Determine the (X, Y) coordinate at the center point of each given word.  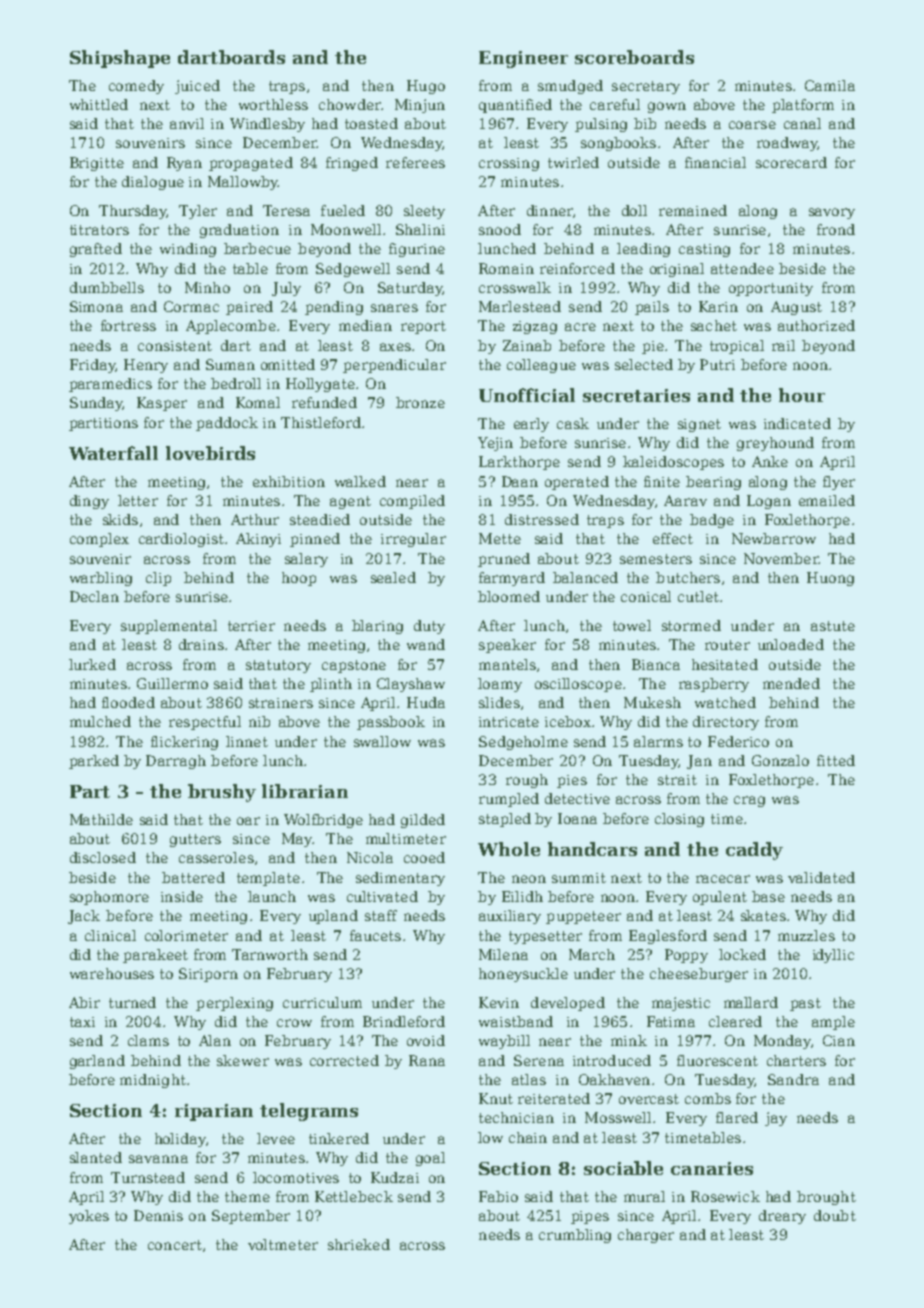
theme (247, 1196)
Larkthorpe (519, 463)
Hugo (426, 87)
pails (652, 308)
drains (201, 644)
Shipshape (120, 59)
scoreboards (634, 57)
